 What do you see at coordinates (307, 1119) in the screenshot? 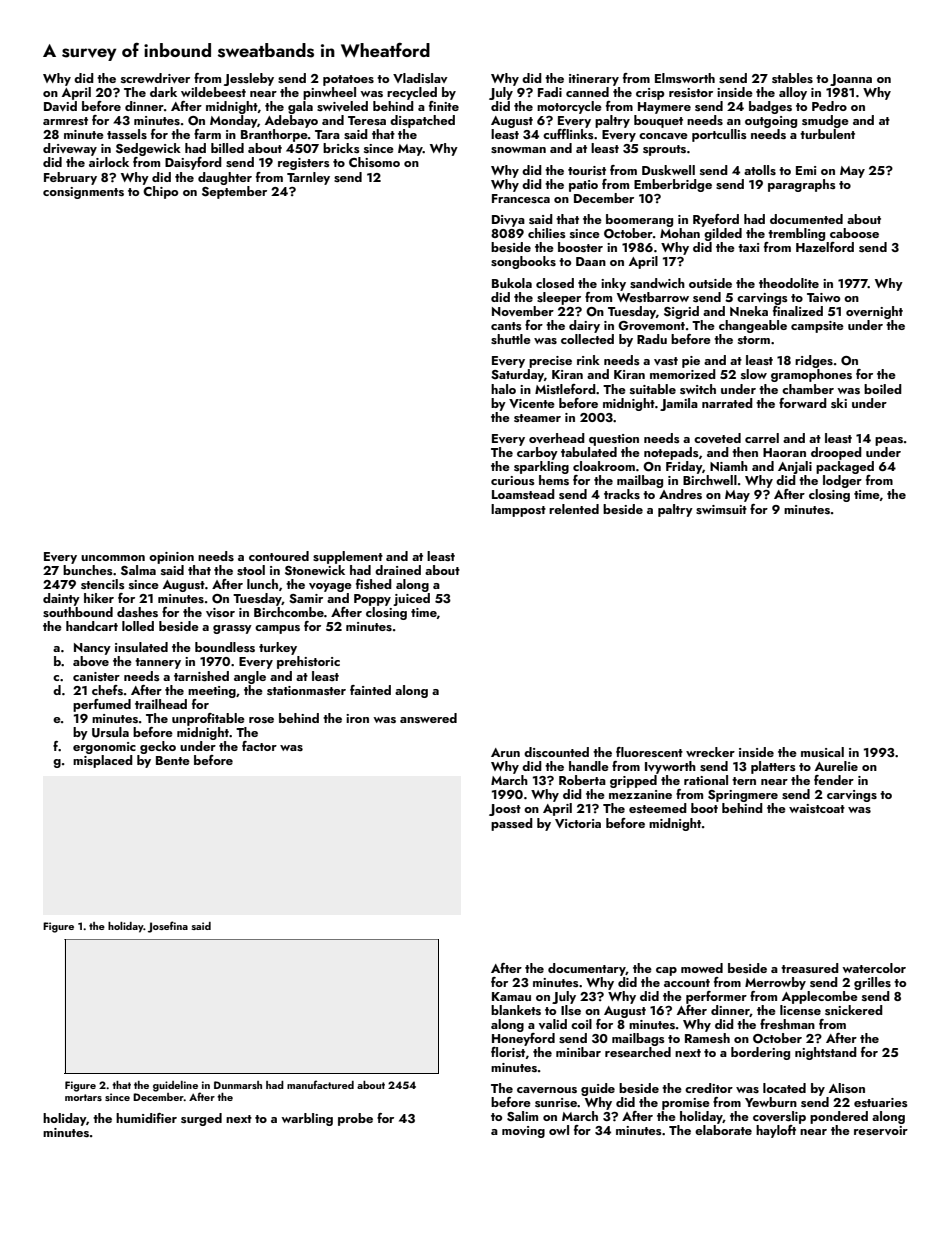
I see `warbling` at bounding box center [307, 1119].
